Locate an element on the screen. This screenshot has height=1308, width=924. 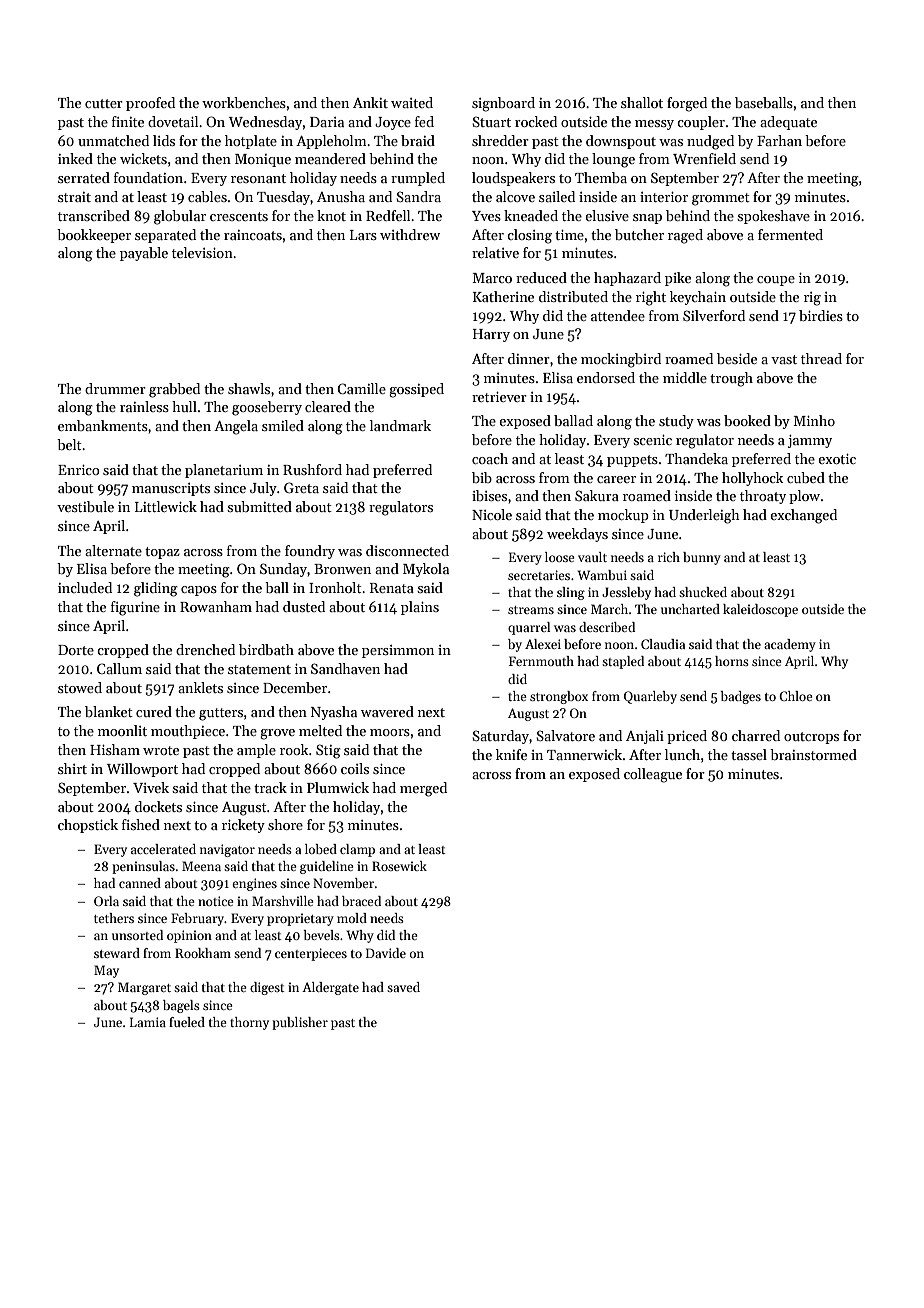
Davide is located at coordinates (386, 953).
